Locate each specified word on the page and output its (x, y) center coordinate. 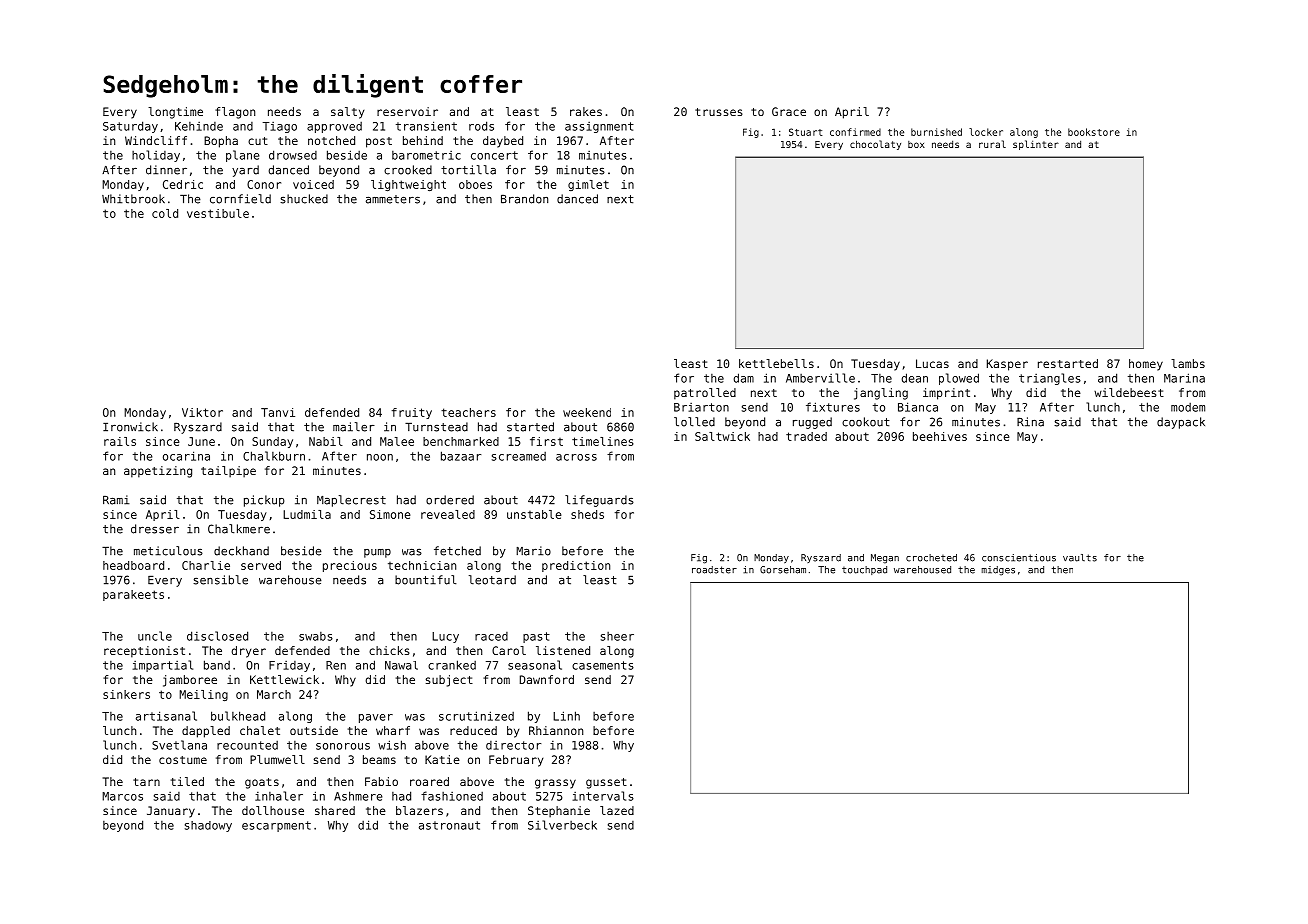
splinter (1036, 145)
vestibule (218, 213)
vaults (1080, 558)
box (916, 144)
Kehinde (199, 126)
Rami (116, 500)
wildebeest (1129, 392)
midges (998, 571)
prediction (576, 566)
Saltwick (722, 436)
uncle (155, 636)
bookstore (1094, 132)
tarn (146, 782)
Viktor (202, 412)
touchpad (864, 570)
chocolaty (875, 145)
